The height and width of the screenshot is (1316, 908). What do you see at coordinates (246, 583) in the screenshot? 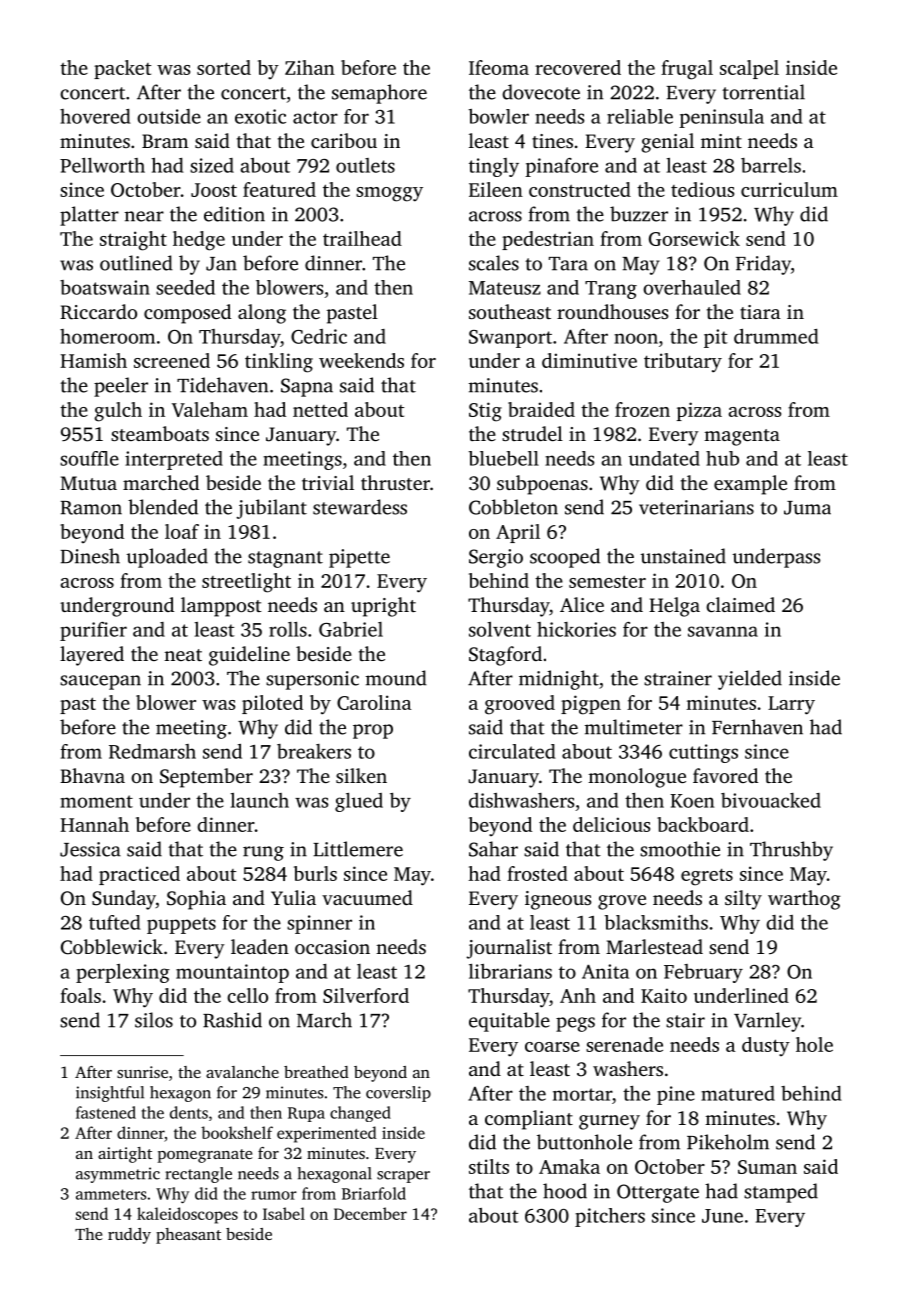
I see `streetlight` at bounding box center [246, 583].
